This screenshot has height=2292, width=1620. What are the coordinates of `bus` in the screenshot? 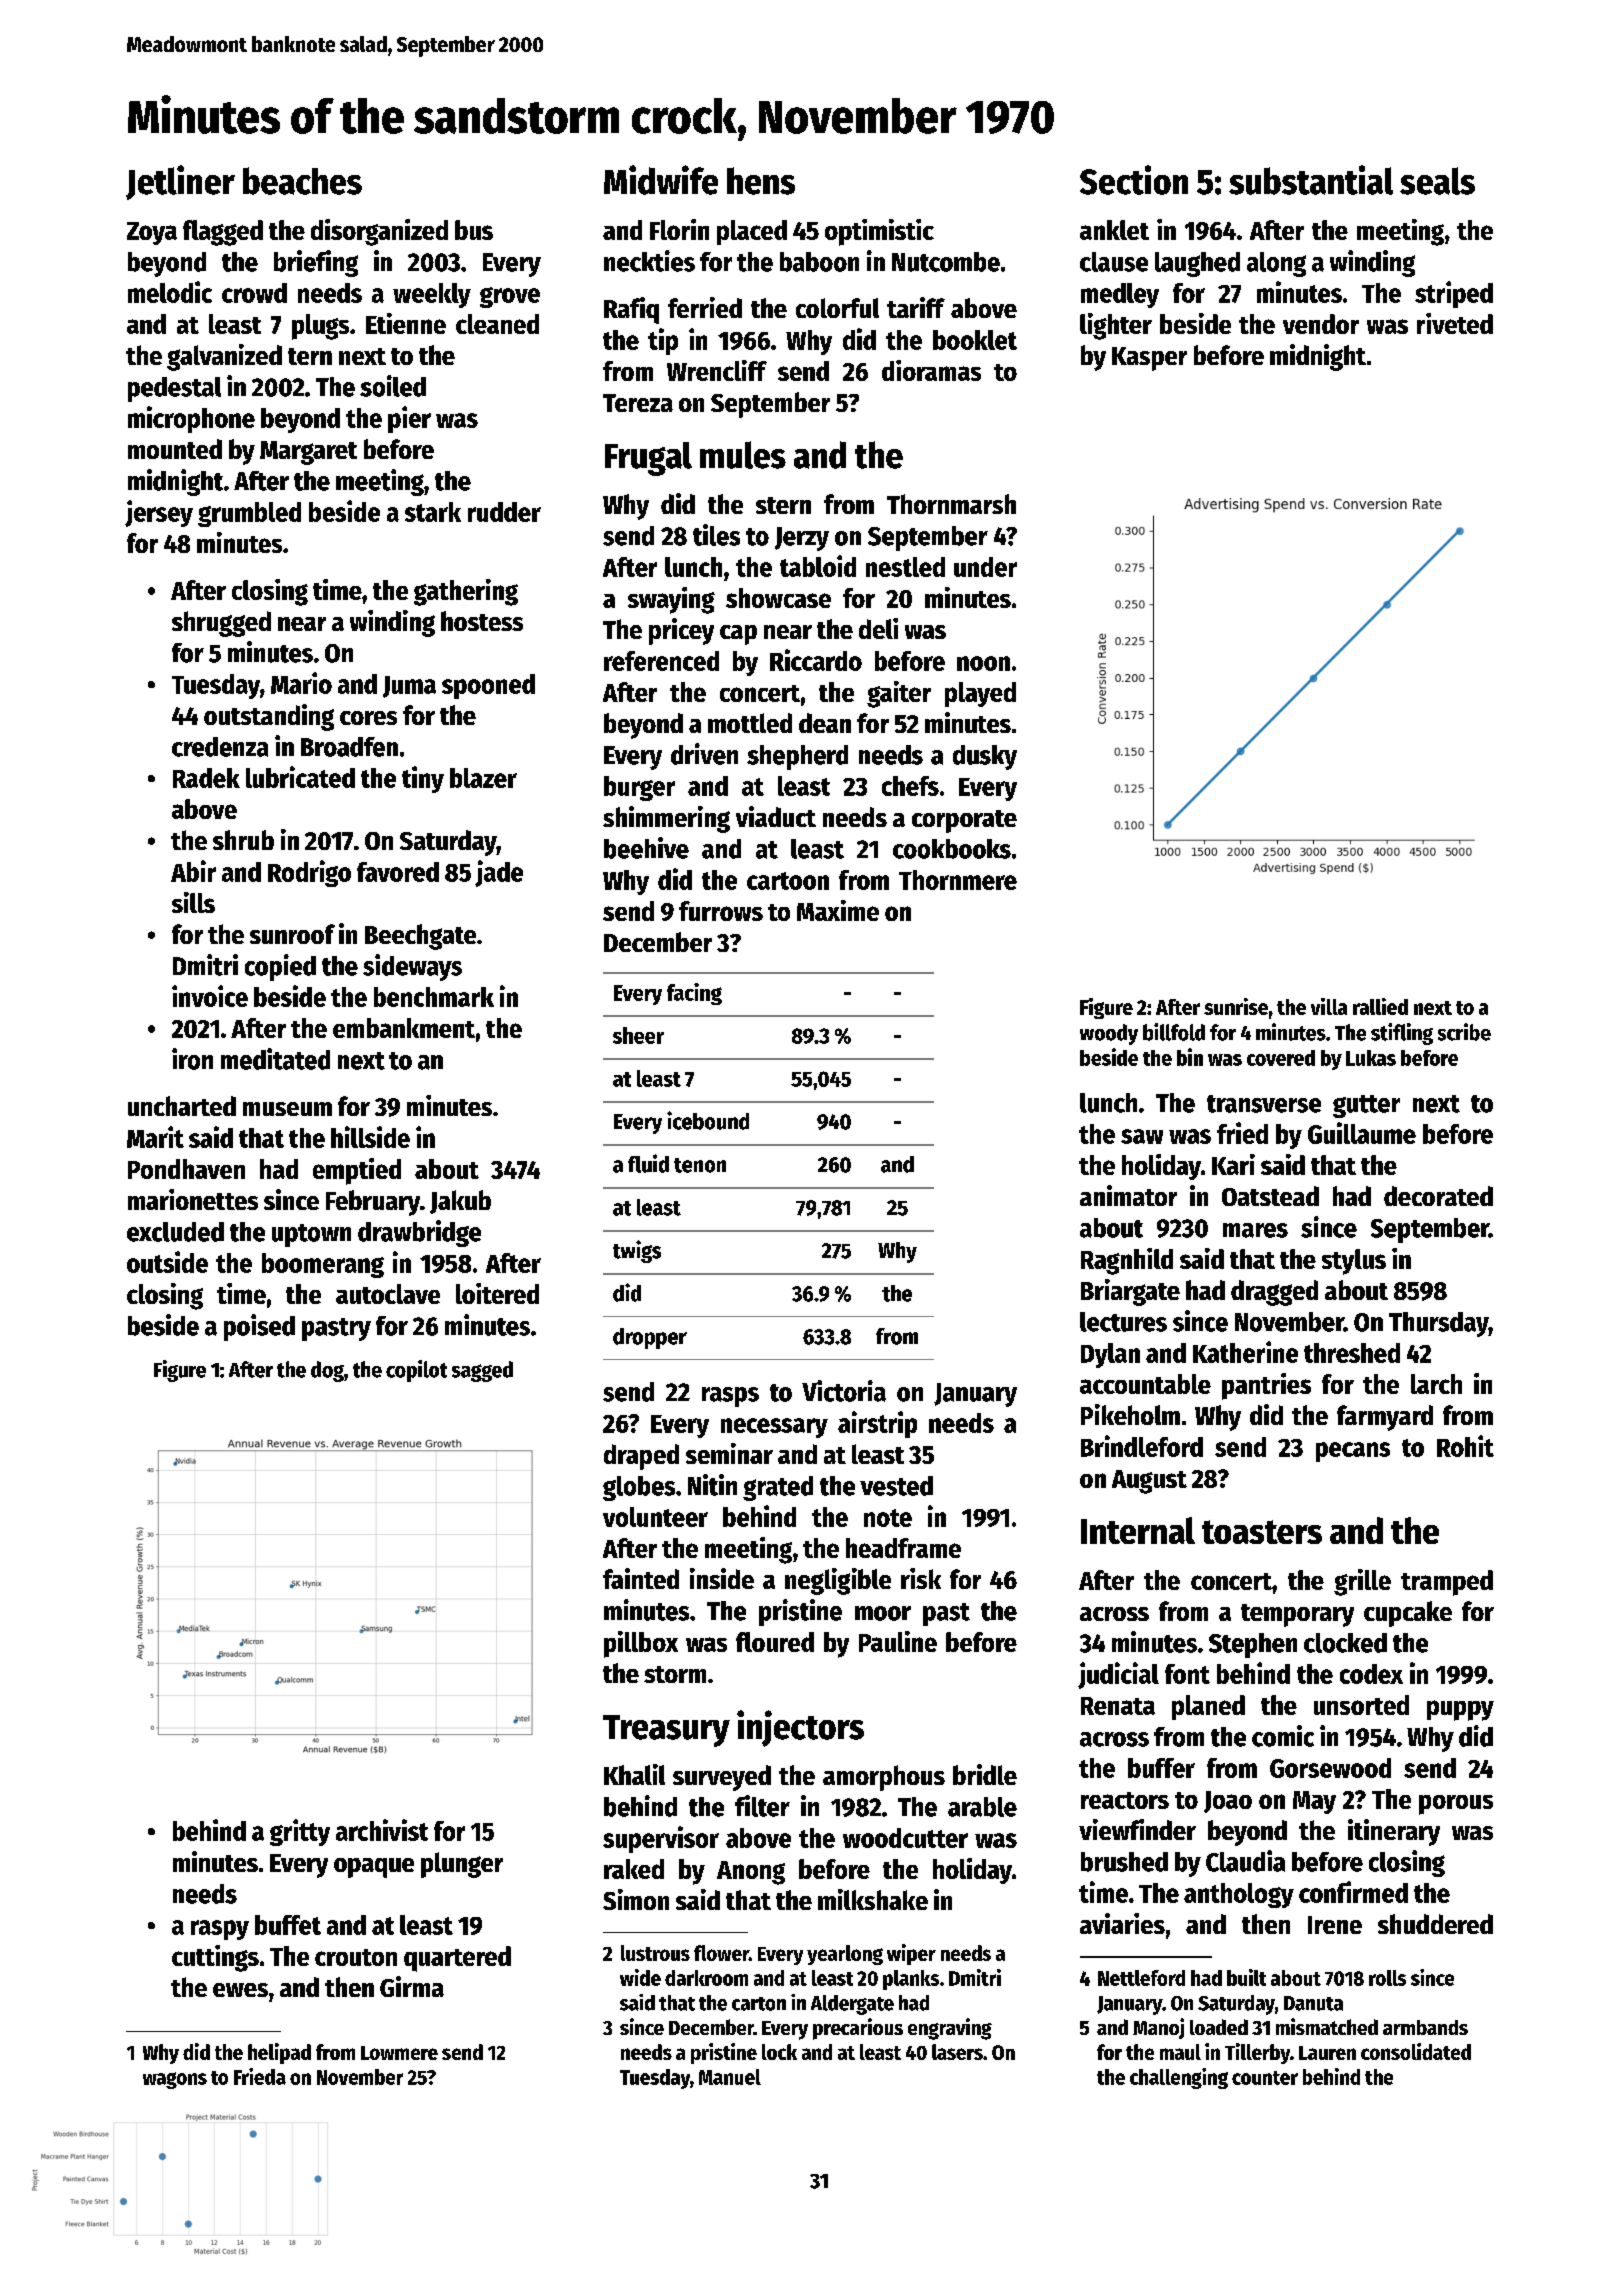 It's located at (474, 230).
